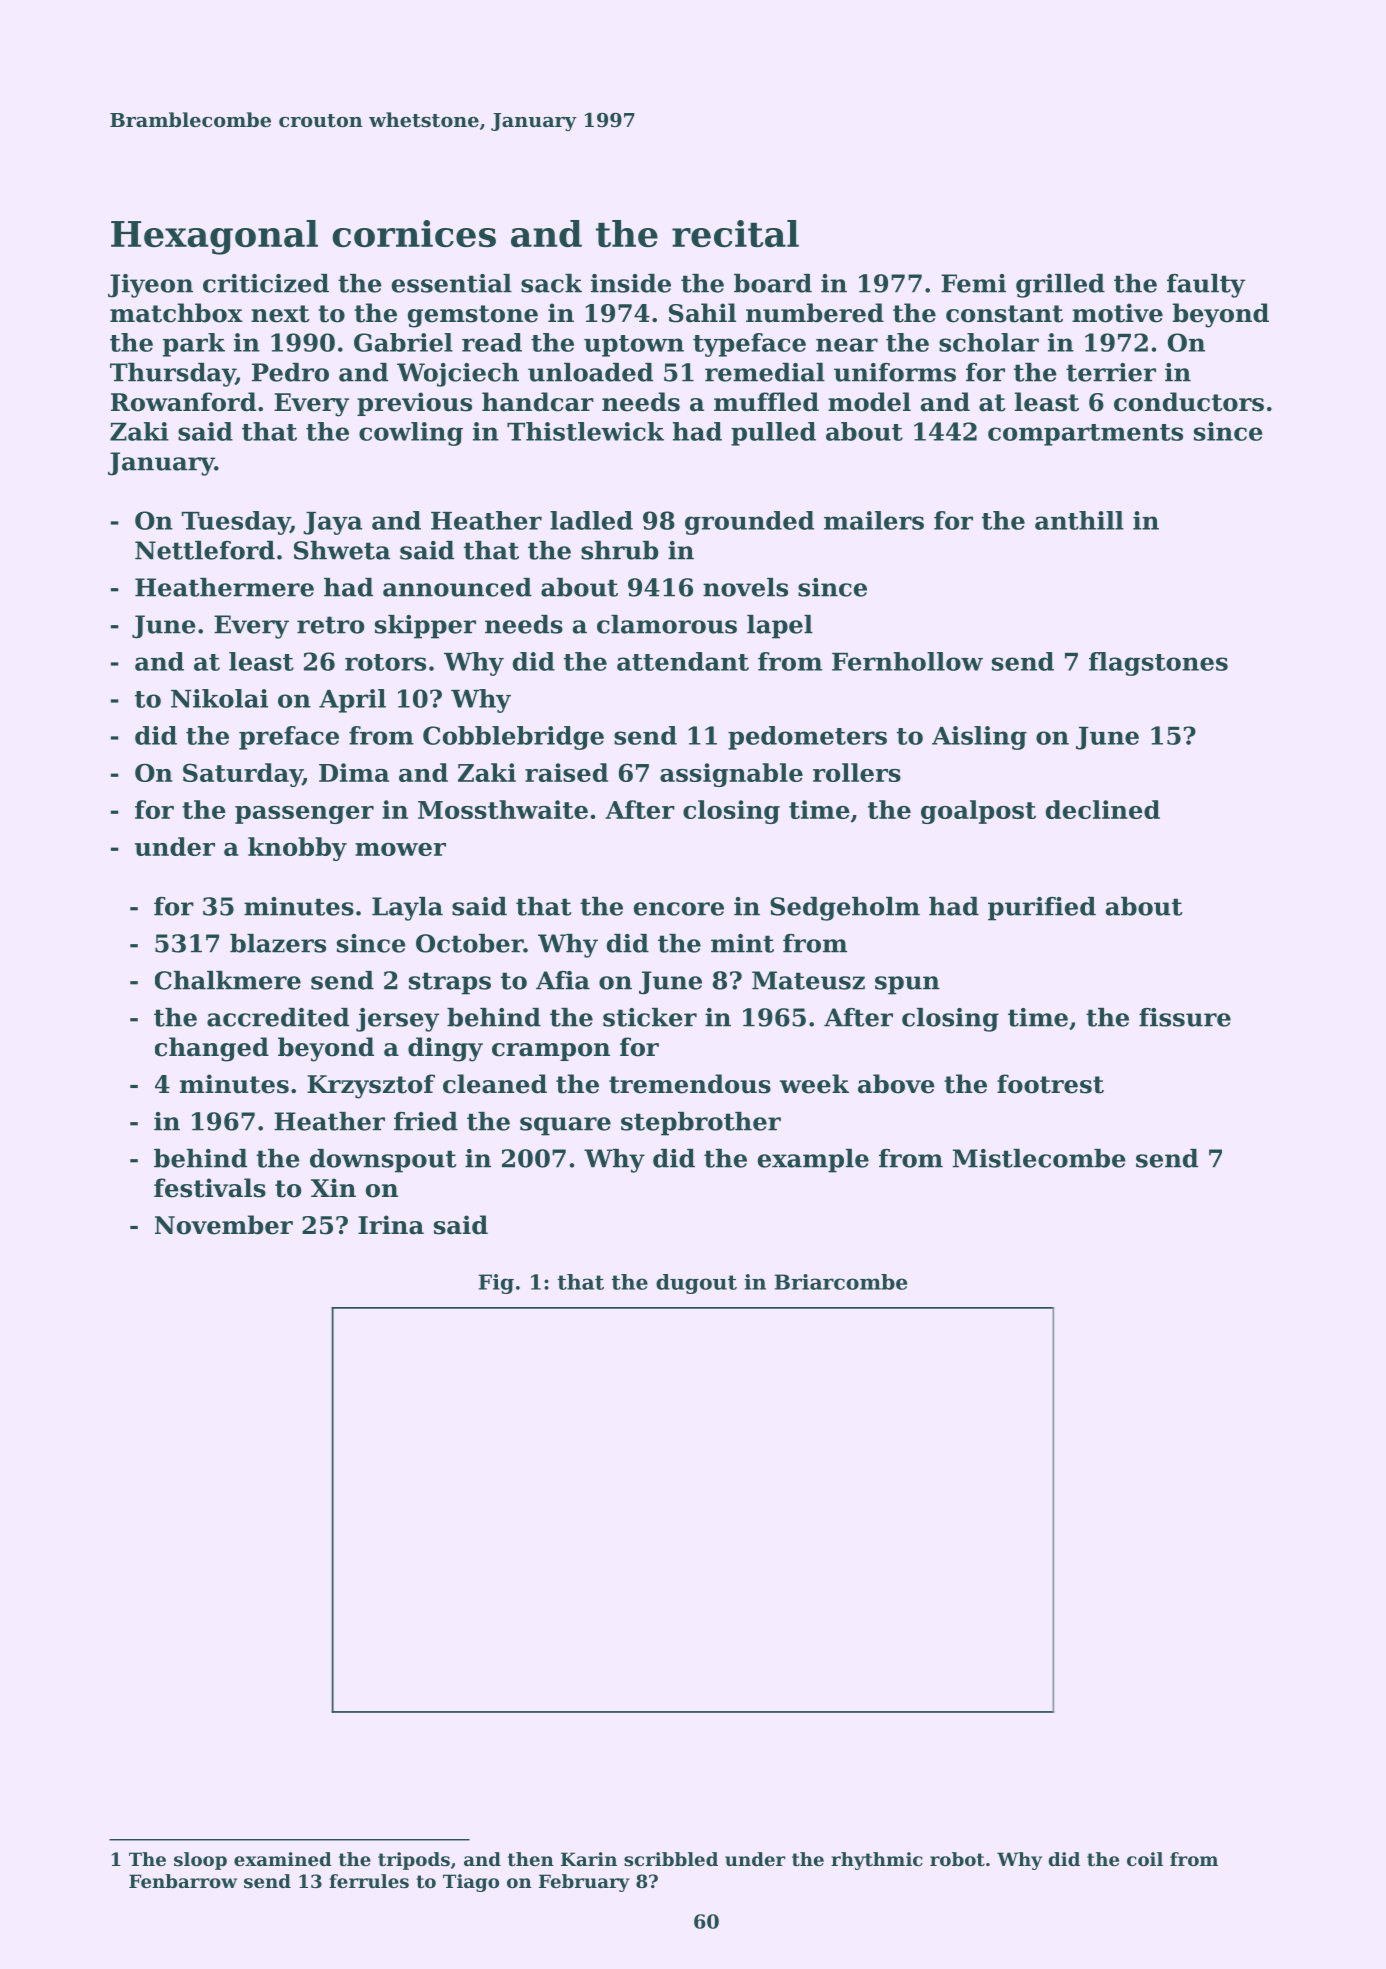 Image resolution: width=1386 pixels, height=1969 pixels. Describe the element at coordinates (1206, 286) in the screenshot. I see `faulty` at that location.
